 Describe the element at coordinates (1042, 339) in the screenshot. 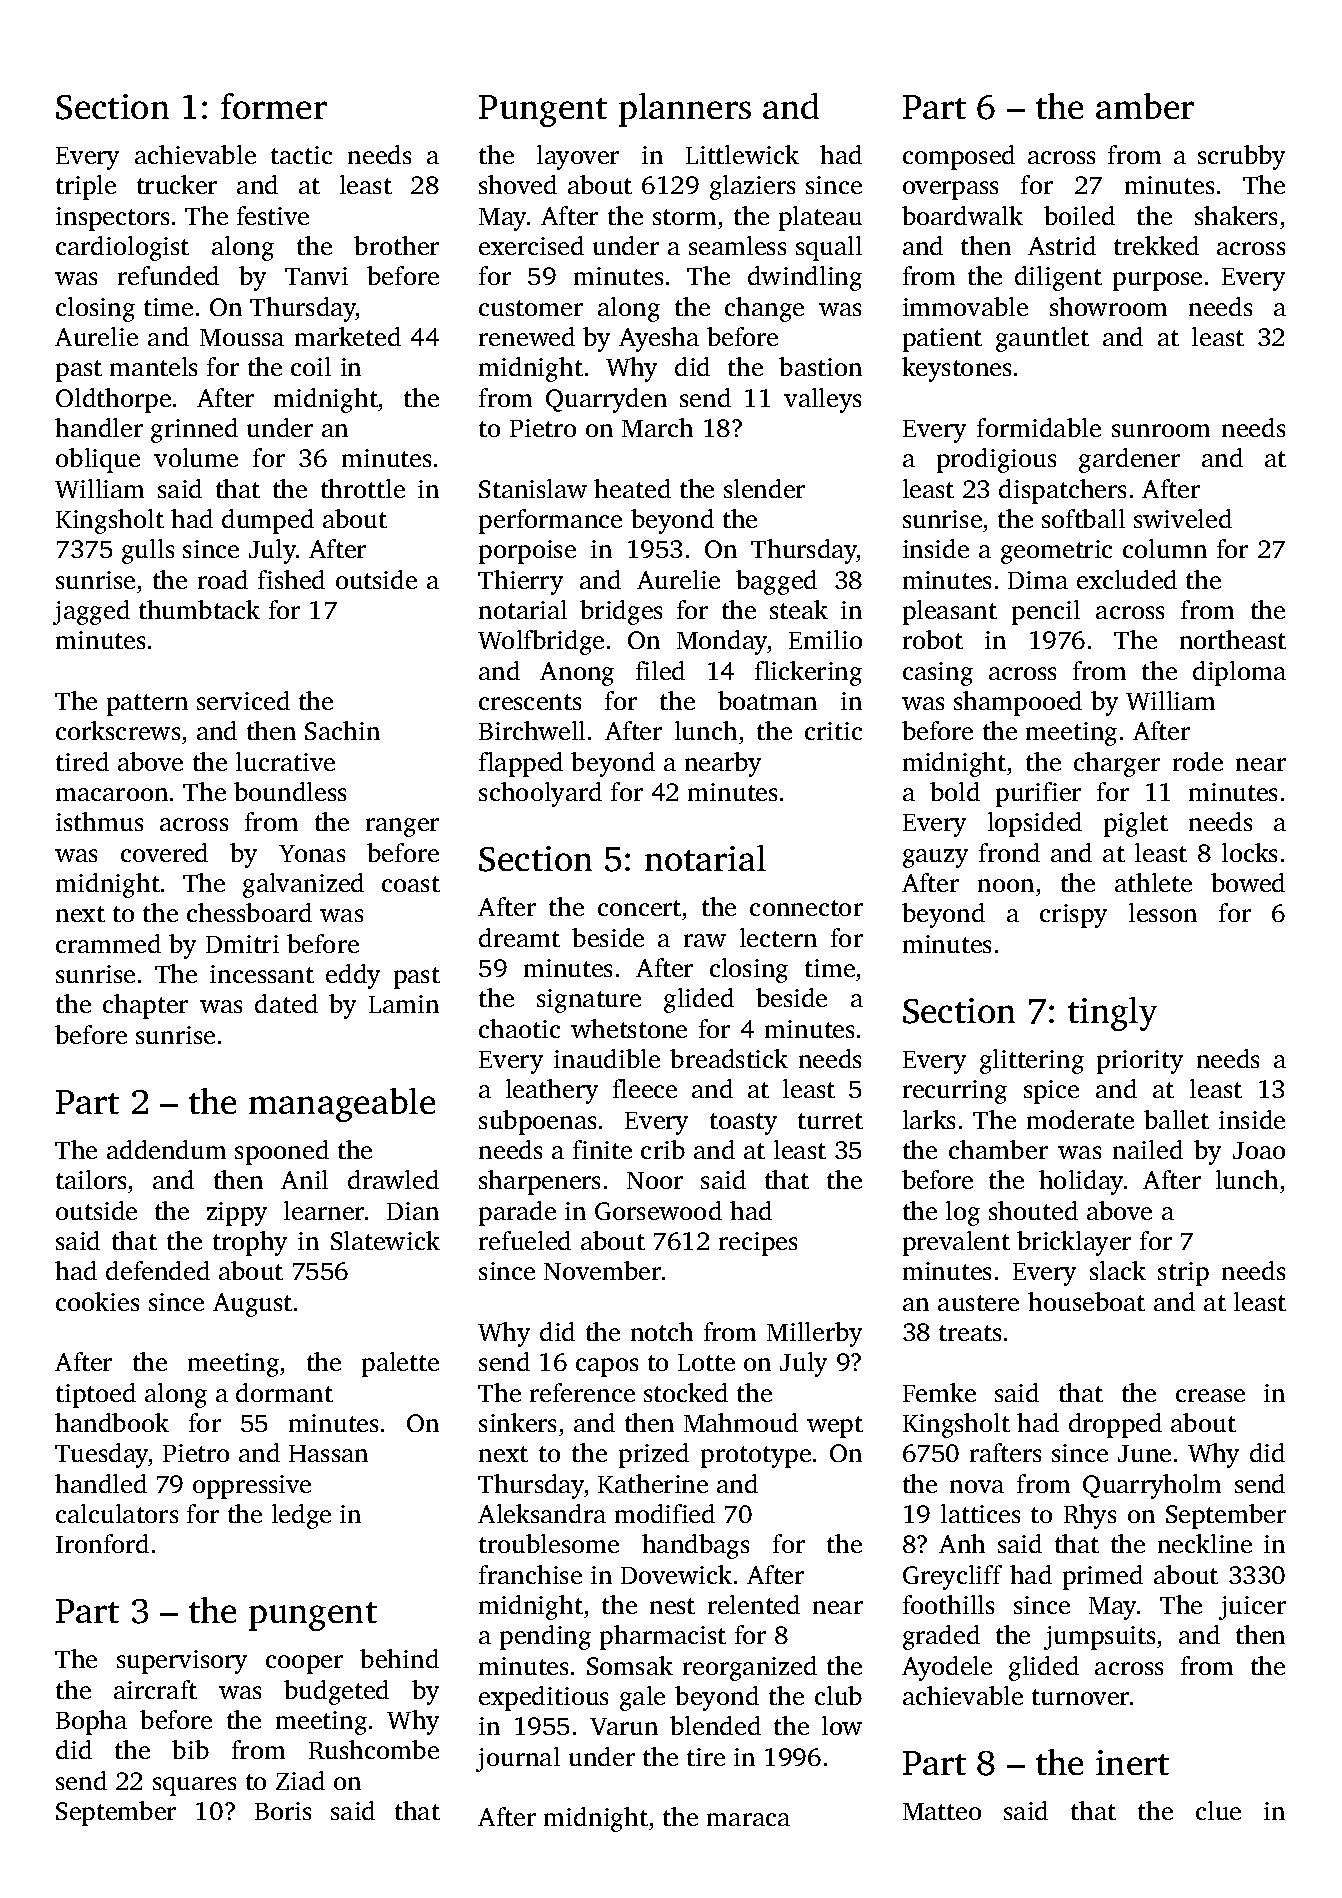

I see `gauntlet` at that location.
